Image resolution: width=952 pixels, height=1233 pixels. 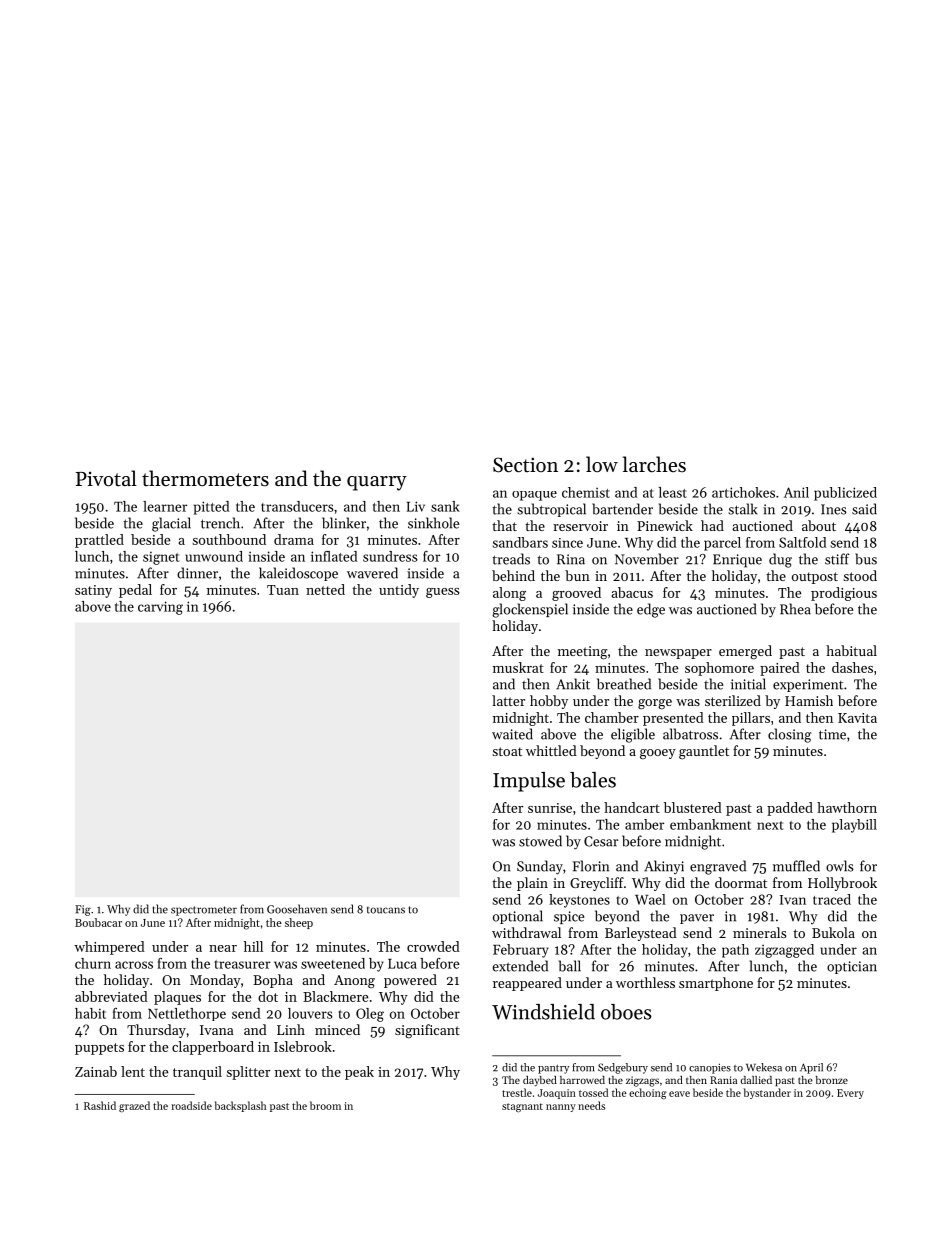 I want to click on carving, so click(x=160, y=608).
